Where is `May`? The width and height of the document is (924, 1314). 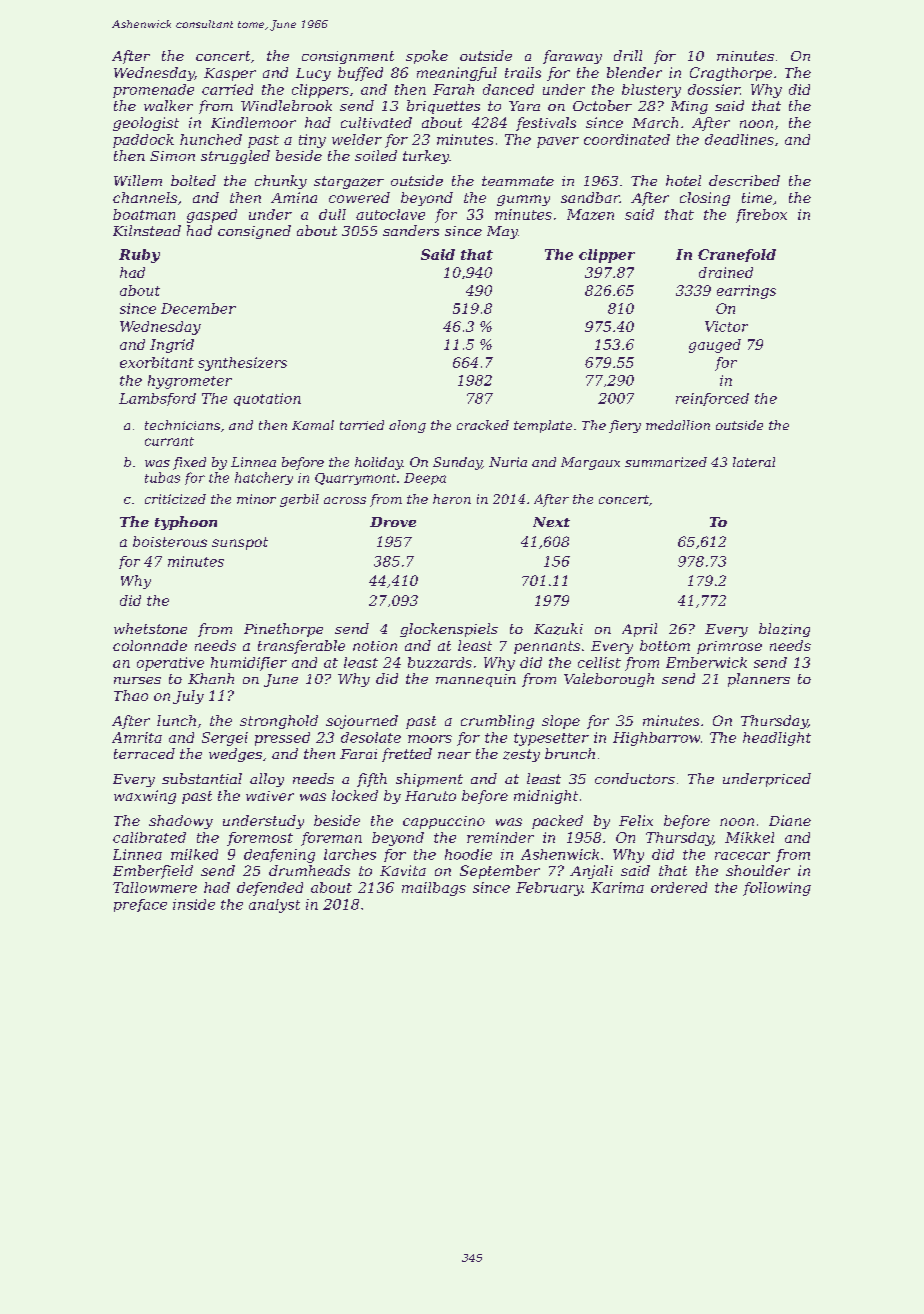
May is located at coordinates (502, 232).
